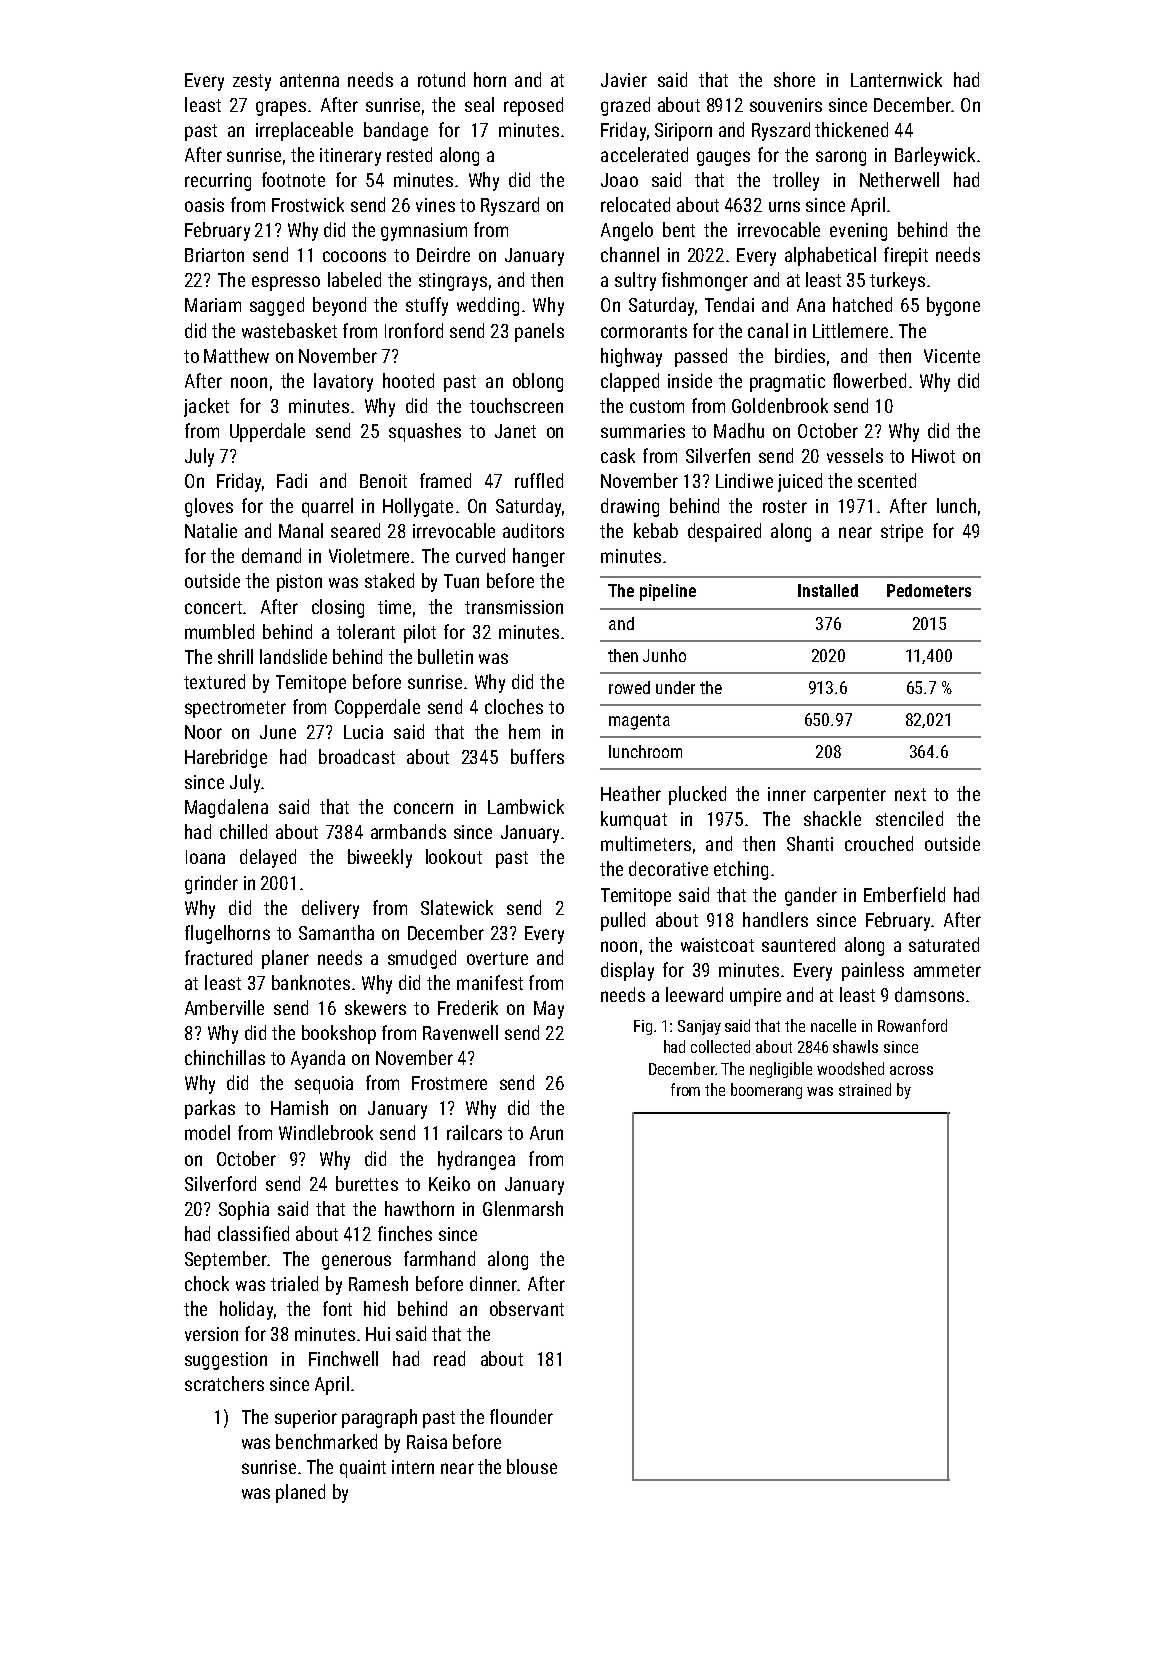 This image has width=1165, height=1654. What do you see at coordinates (526, 806) in the image?
I see `Lambwick` at bounding box center [526, 806].
